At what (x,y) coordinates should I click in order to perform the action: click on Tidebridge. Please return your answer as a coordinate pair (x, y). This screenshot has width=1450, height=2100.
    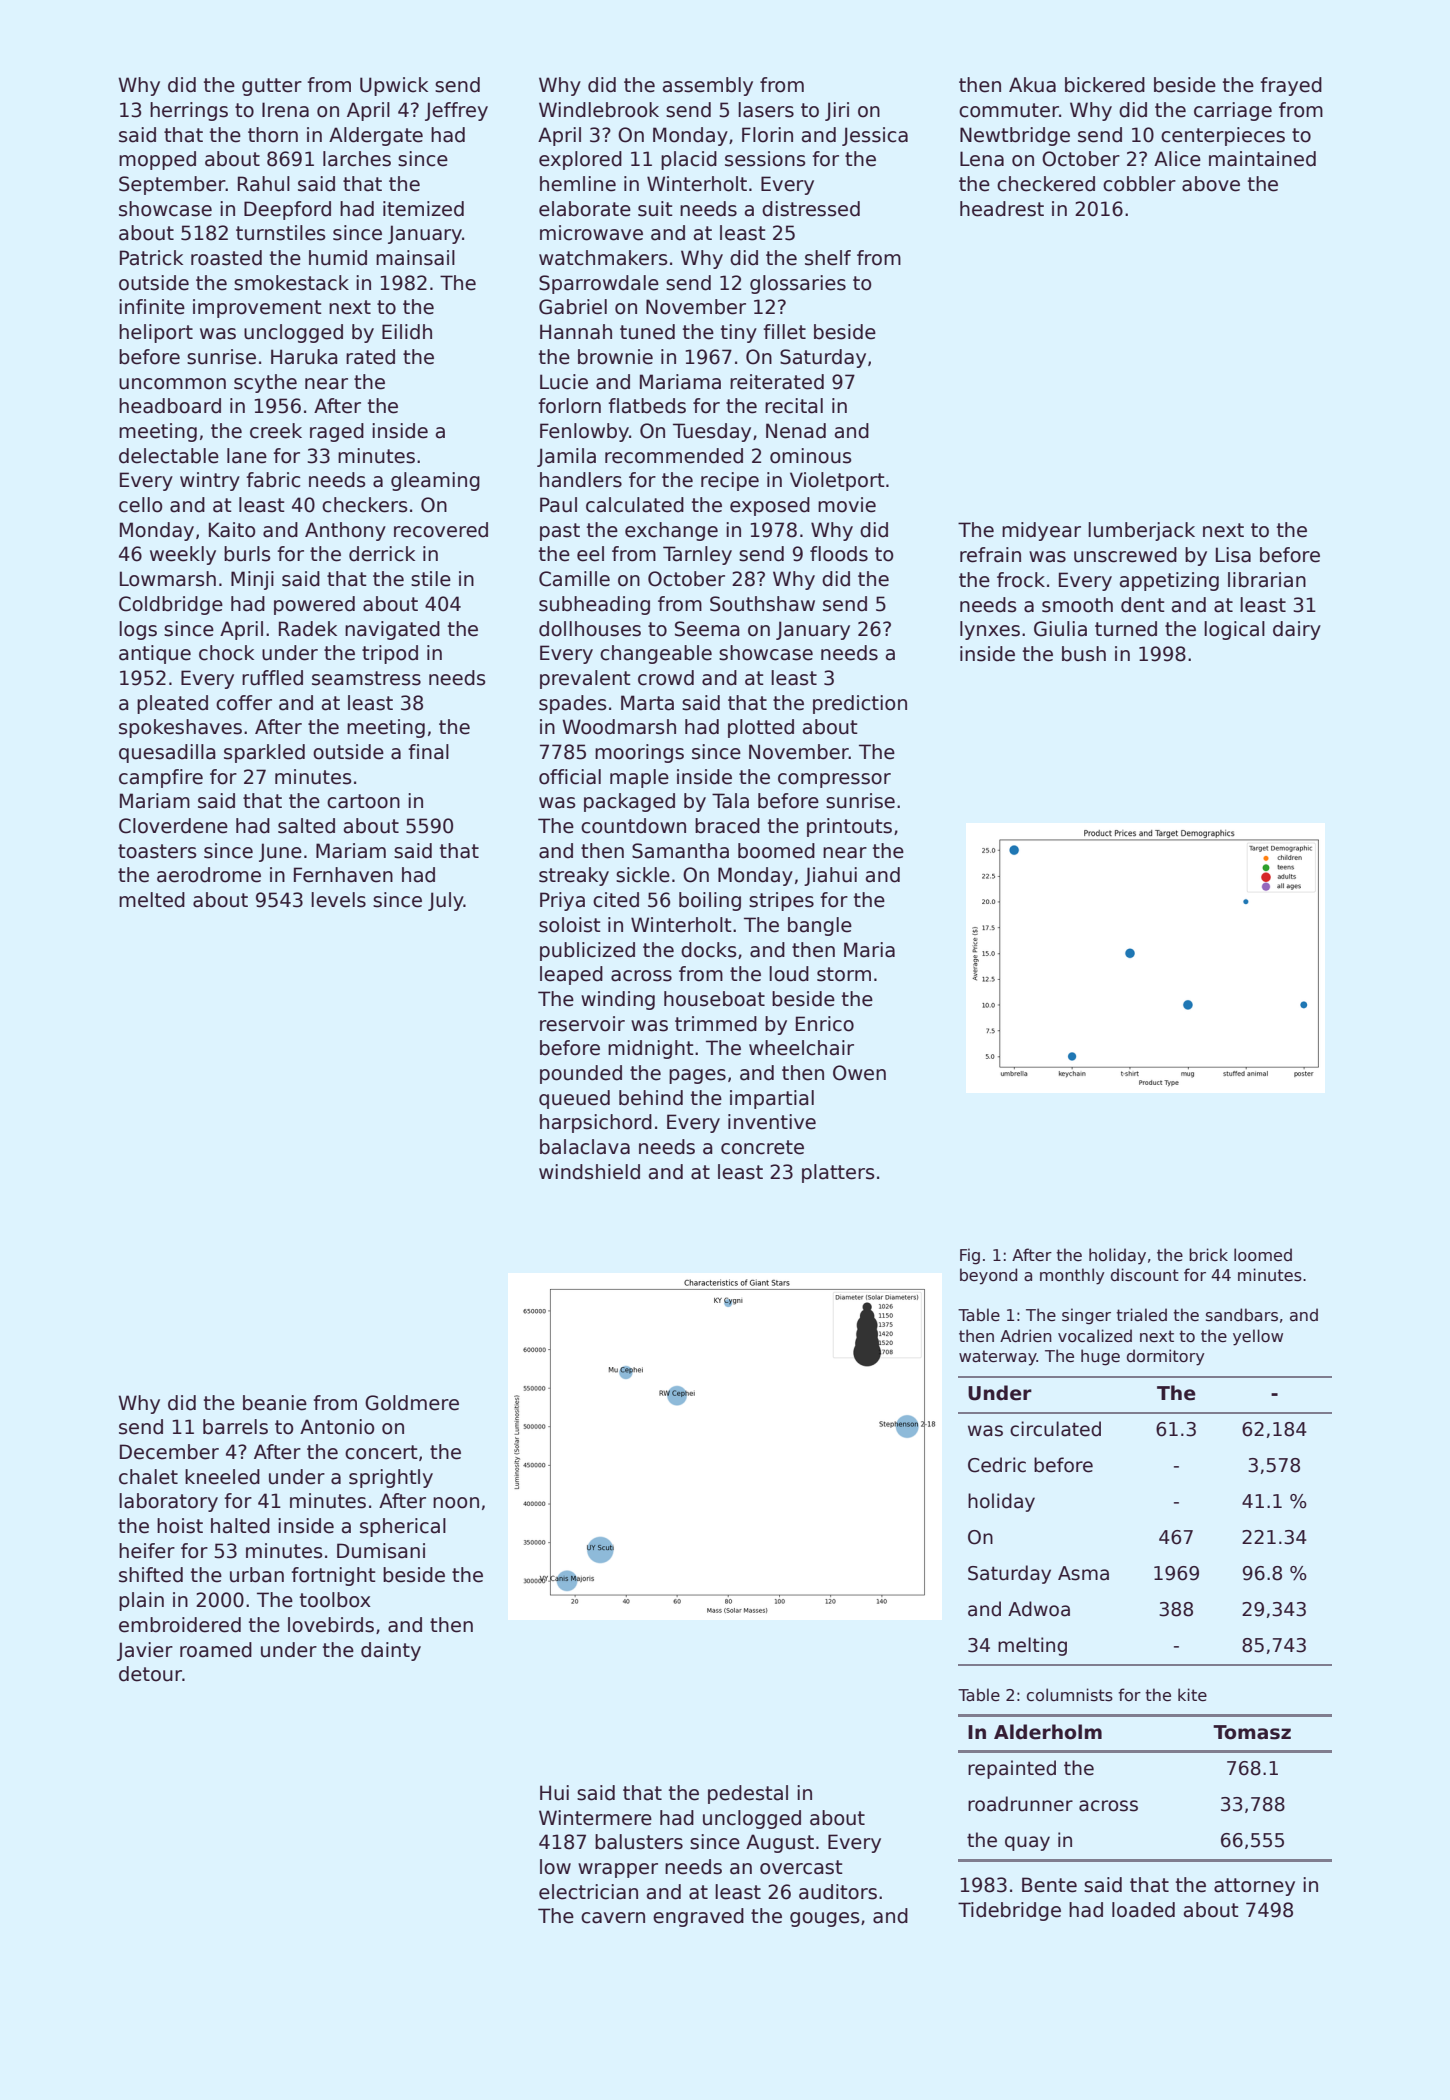
    Looking at the image, I should click on (1009, 1911).
